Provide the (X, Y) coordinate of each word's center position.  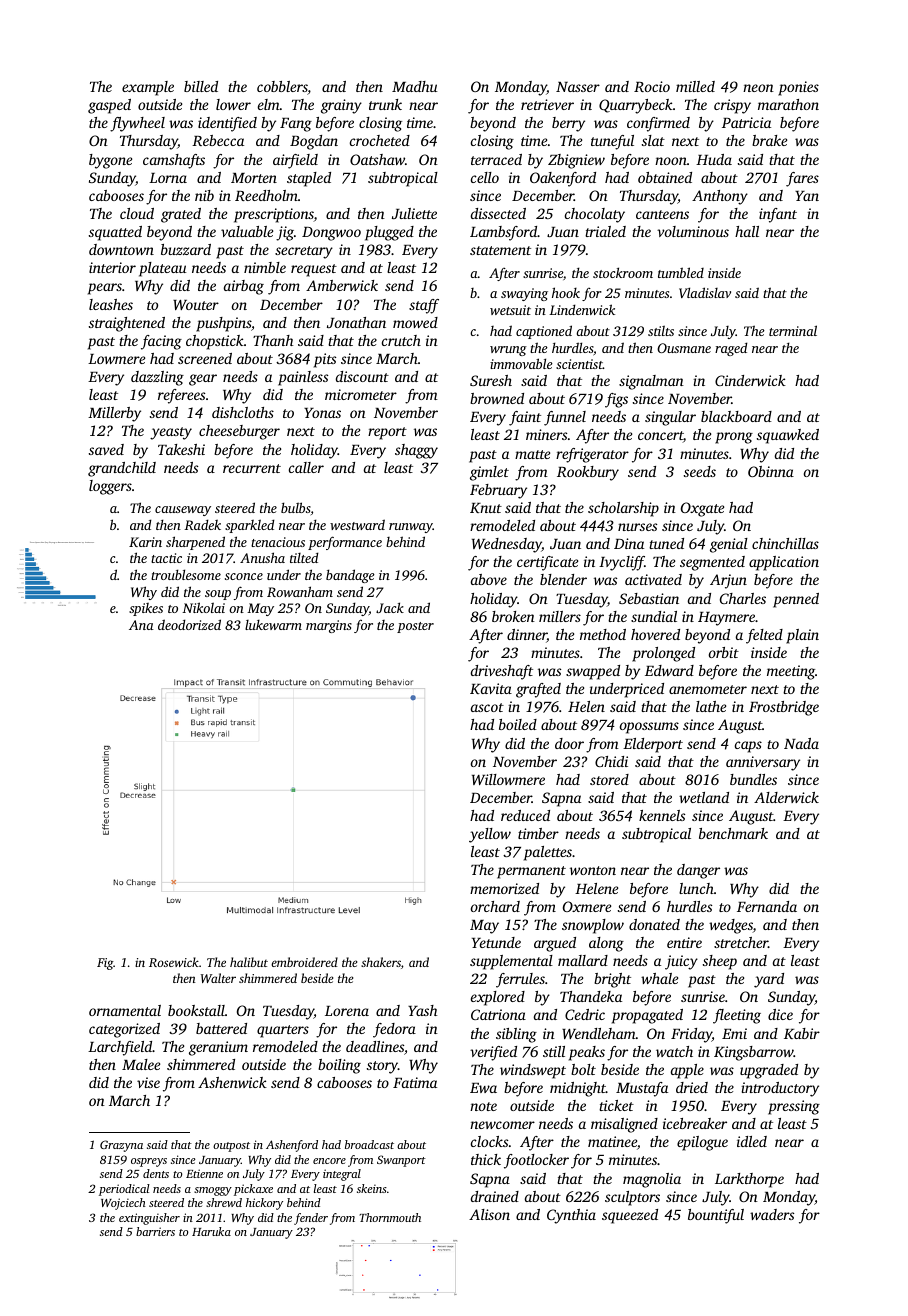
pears (105, 289)
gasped (109, 106)
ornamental (125, 1010)
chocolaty (595, 215)
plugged (389, 233)
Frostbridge (784, 708)
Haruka (211, 1231)
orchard (495, 906)
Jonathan (356, 322)
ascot (487, 707)
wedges (731, 926)
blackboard (736, 416)
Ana (141, 625)
